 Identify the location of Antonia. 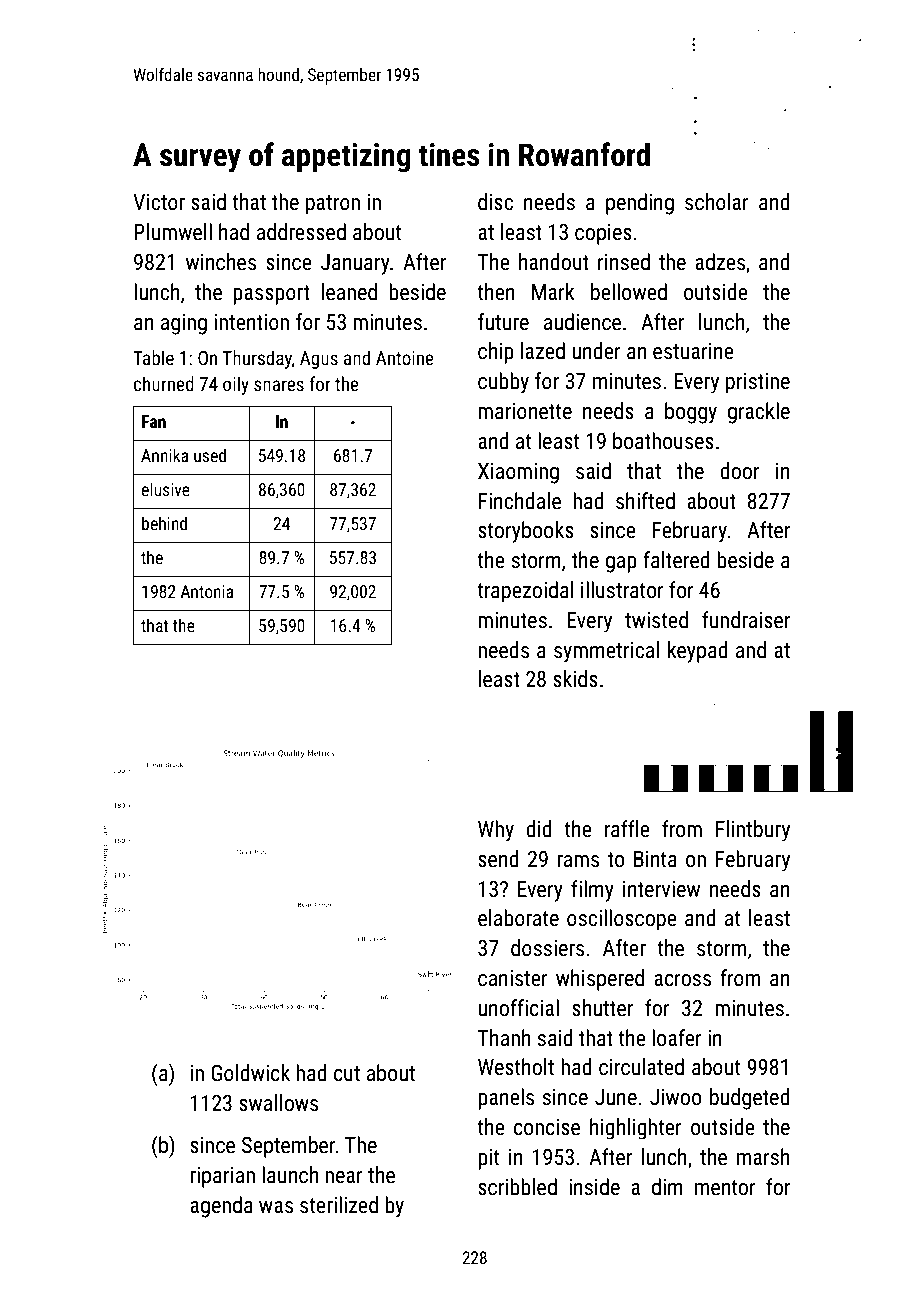
(207, 591).
